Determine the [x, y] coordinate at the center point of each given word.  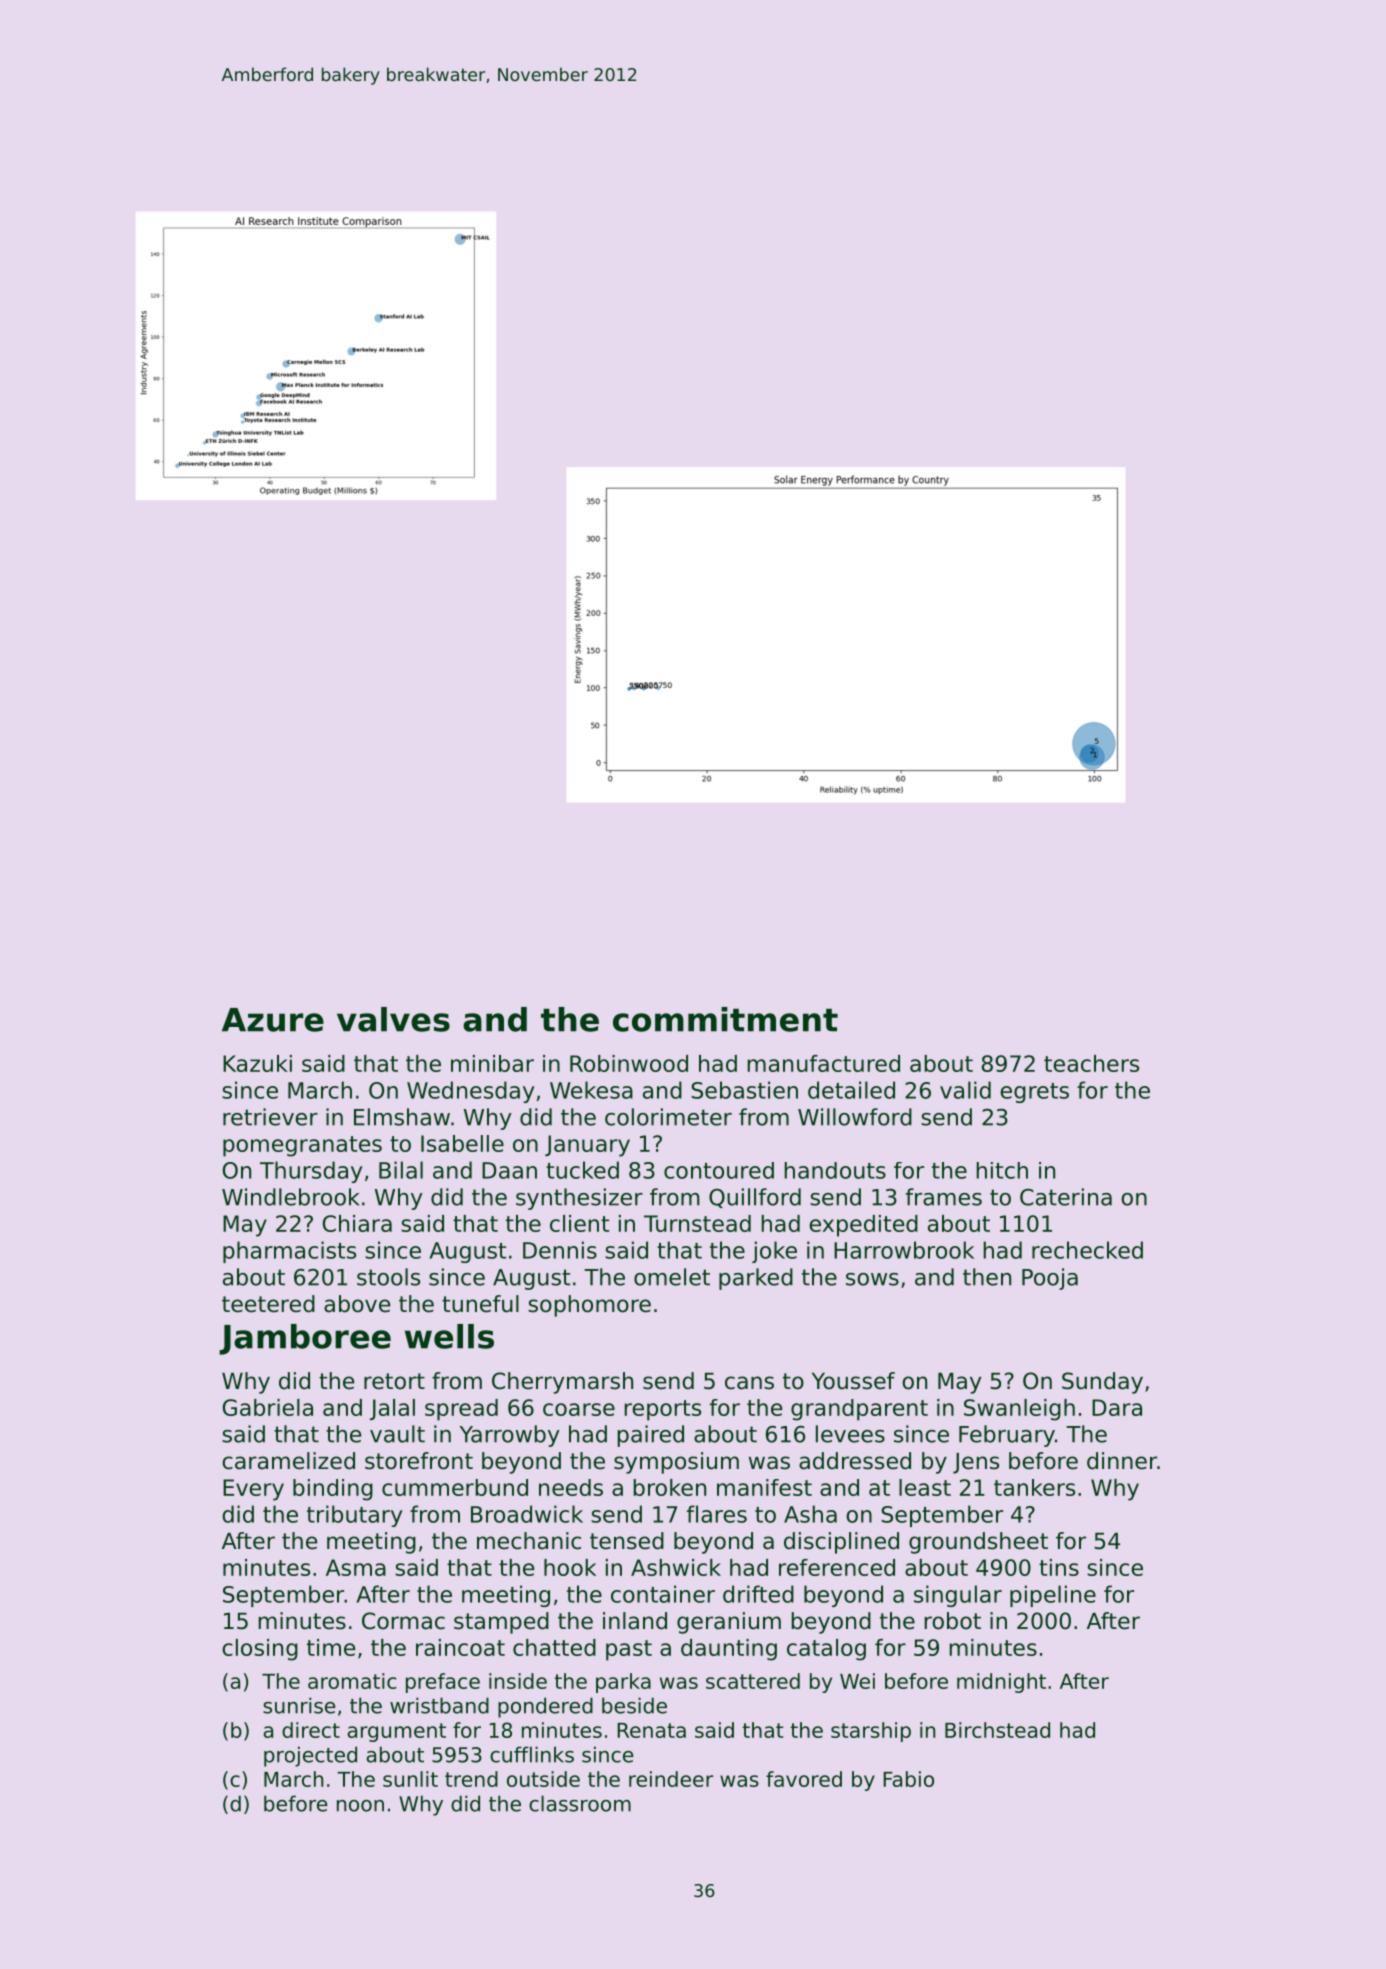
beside [634, 1705]
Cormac [403, 1621]
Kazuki [257, 1063]
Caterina [1066, 1197]
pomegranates [302, 1146]
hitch [1002, 1170]
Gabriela [268, 1407]
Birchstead [997, 1730]
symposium [676, 1463]
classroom [580, 1803]
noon [360, 1806]
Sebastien [744, 1090]
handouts [835, 1170]
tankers [1034, 1487]
